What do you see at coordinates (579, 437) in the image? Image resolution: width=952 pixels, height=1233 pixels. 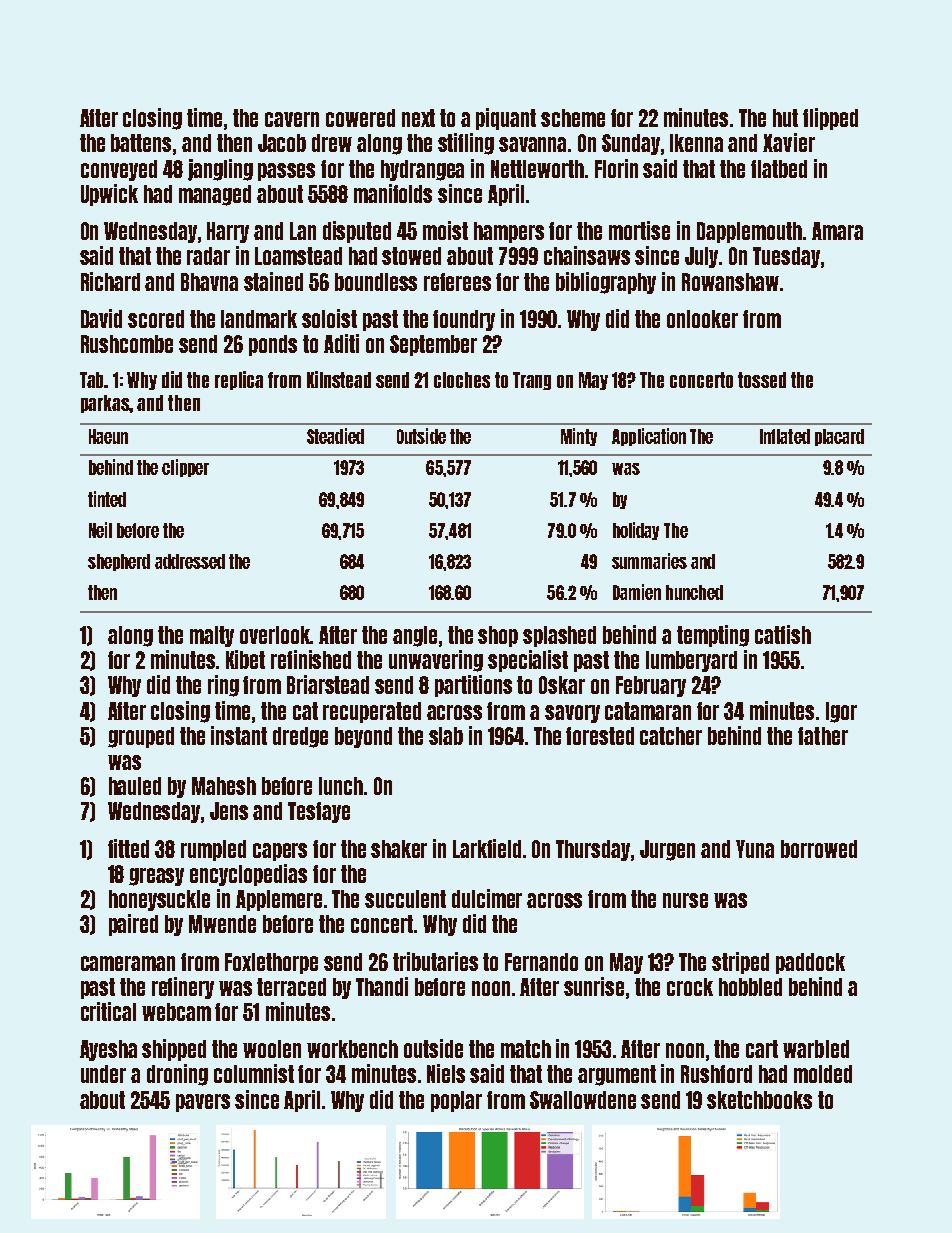 I see `Minty` at bounding box center [579, 437].
